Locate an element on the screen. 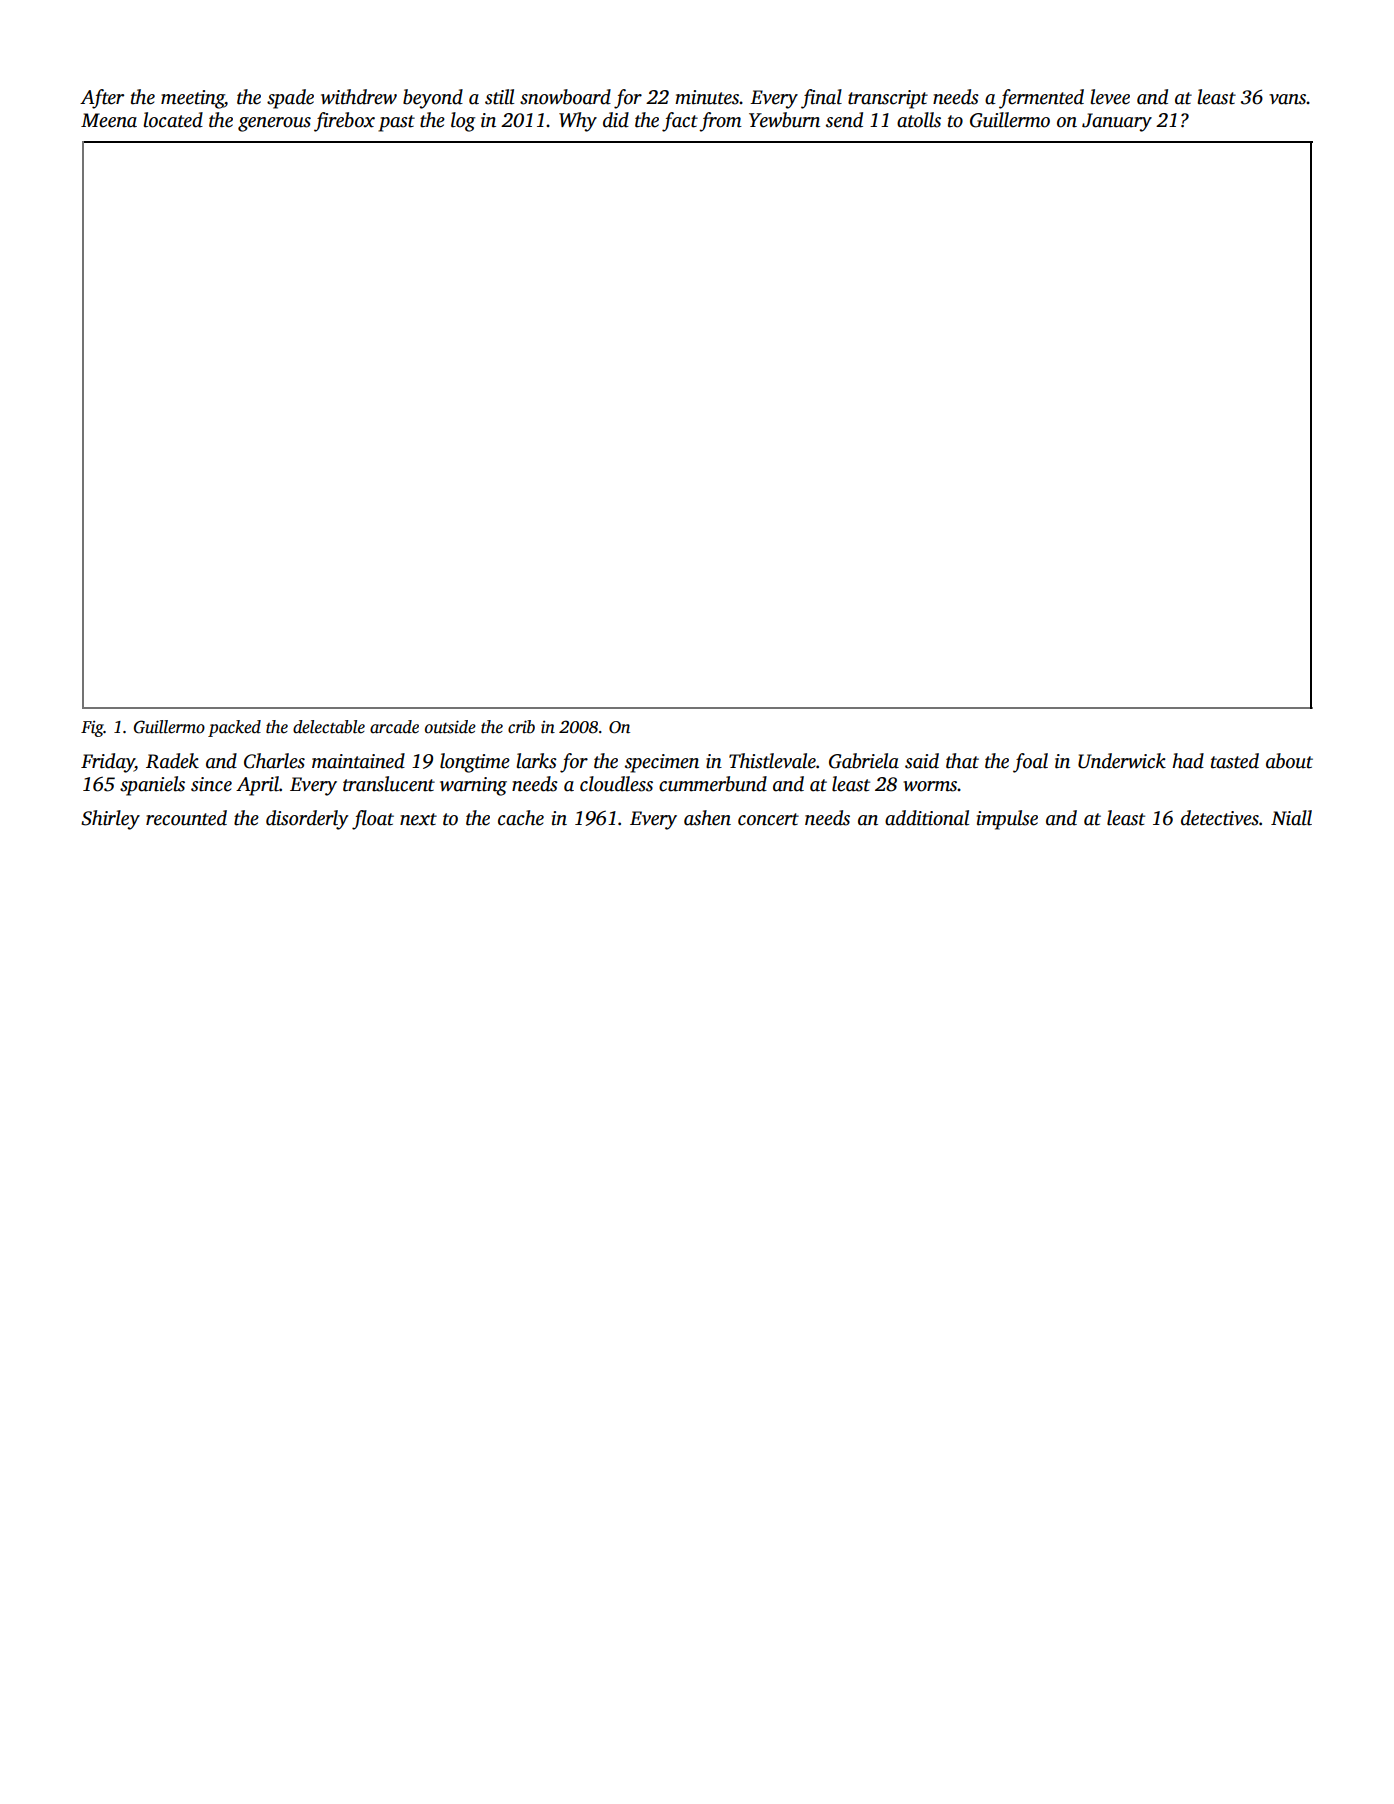  vans is located at coordinates (1288, 99).
